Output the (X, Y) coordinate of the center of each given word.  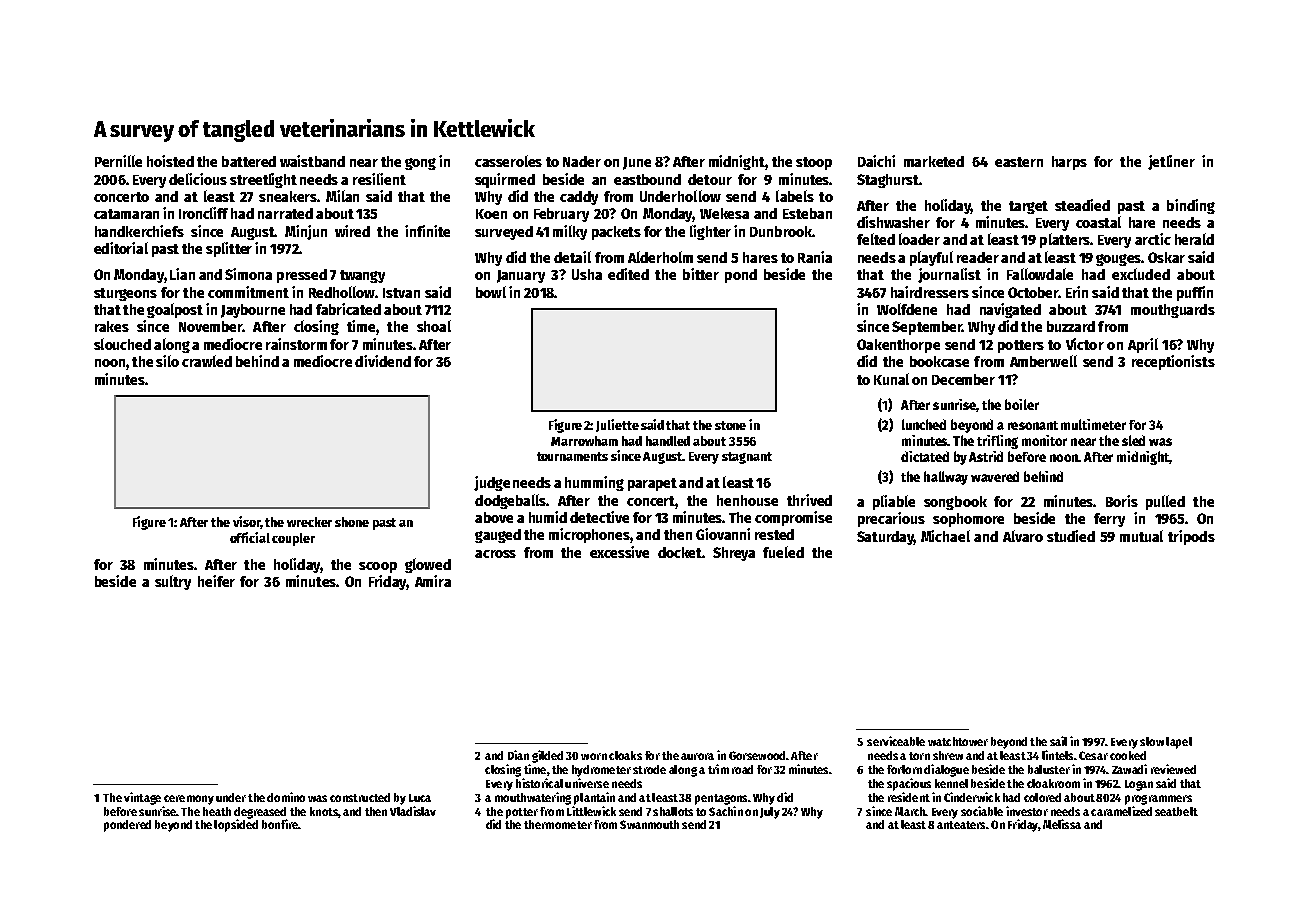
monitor (1044, 440)
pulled (1165, 502)
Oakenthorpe (898, 346)
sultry (173, 582)
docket (680, 552)
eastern (1019, 162)
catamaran (126, 214)
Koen (491, 214)
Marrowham (584, 441)
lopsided (236, 825)
